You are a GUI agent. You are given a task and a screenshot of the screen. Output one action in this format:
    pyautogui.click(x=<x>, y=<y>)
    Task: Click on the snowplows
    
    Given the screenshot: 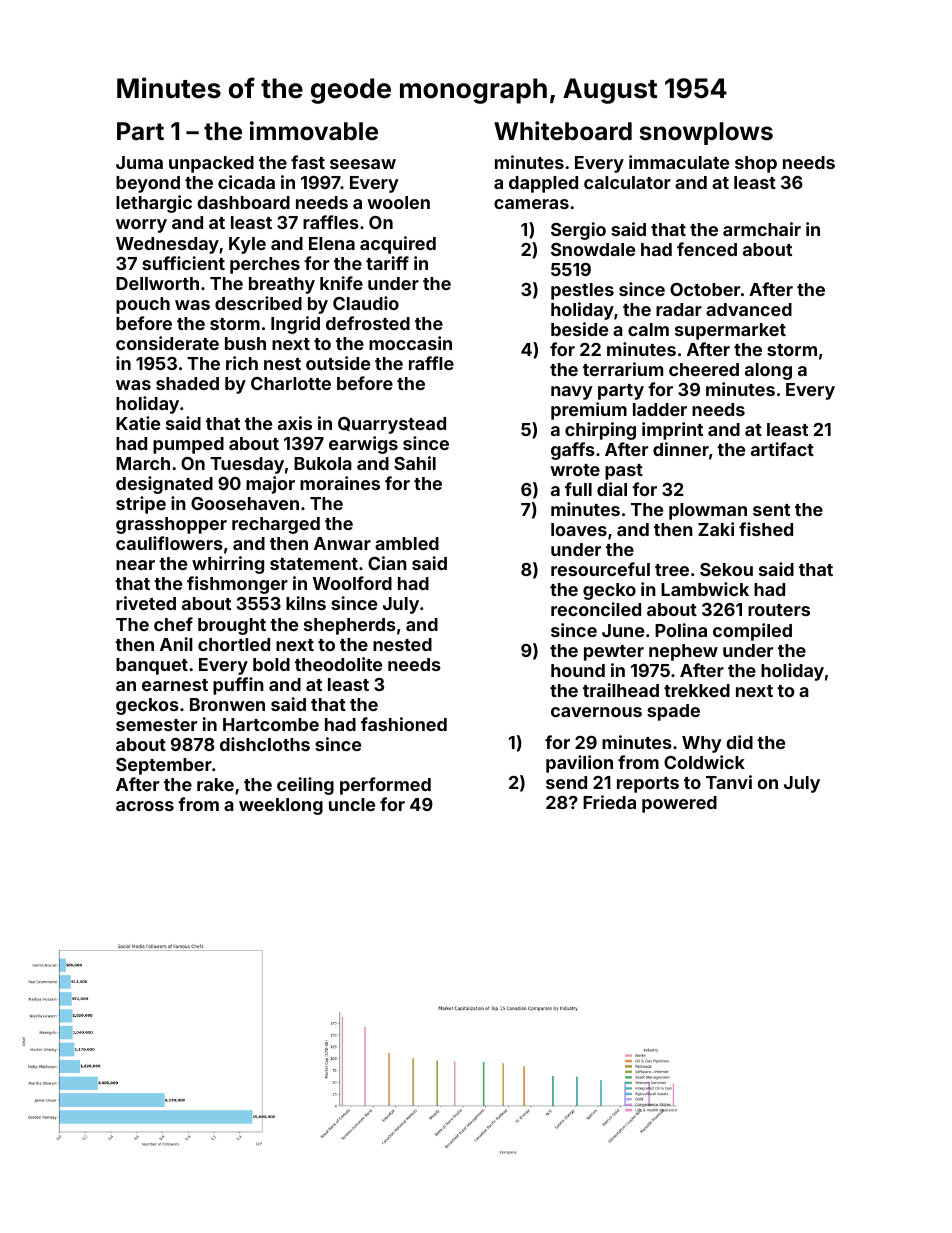 What is the action you would take?
    pyautogui.click(x=706, y=133)
